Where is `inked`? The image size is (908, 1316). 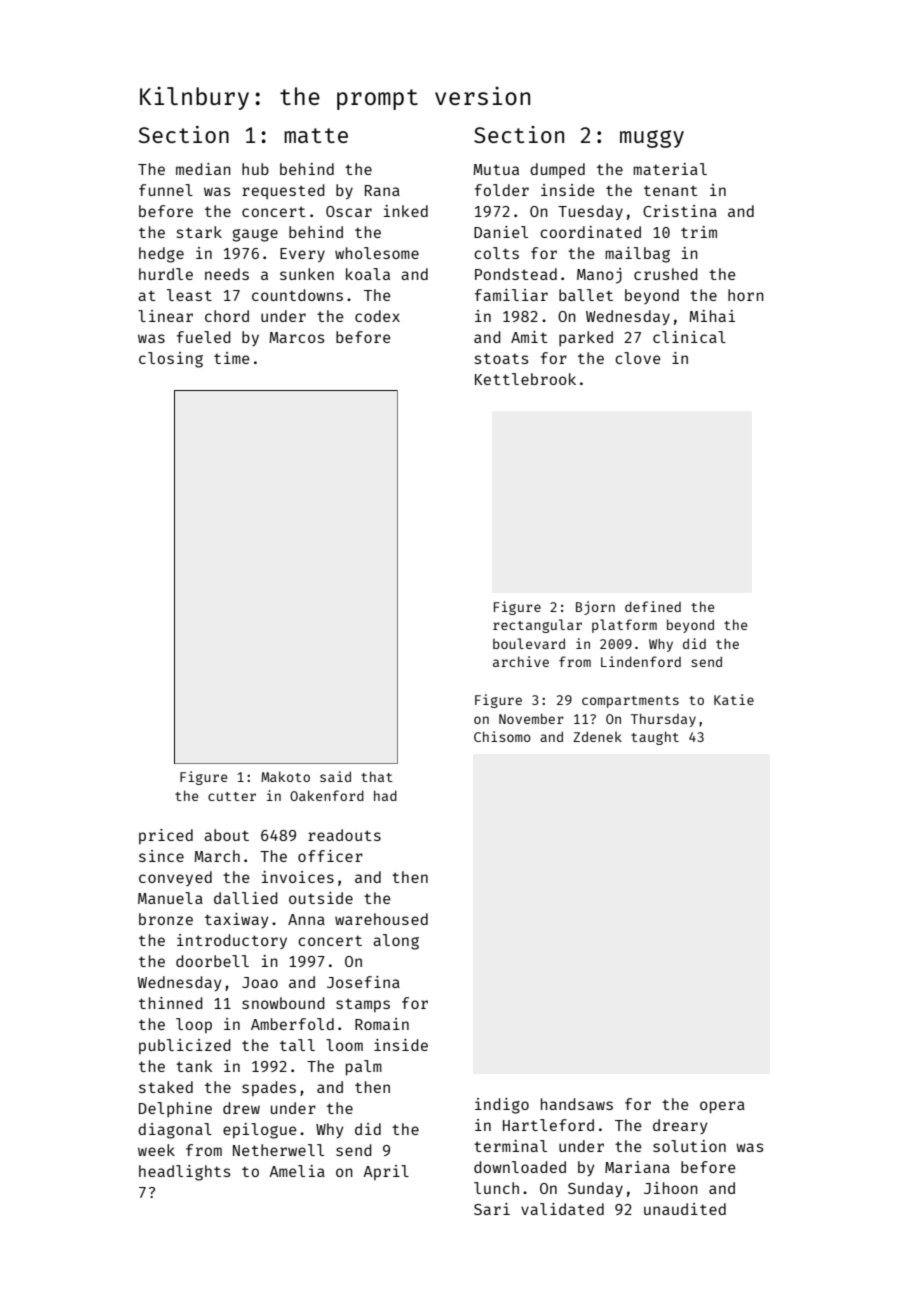
inked is located at coordinates (406, 211).
